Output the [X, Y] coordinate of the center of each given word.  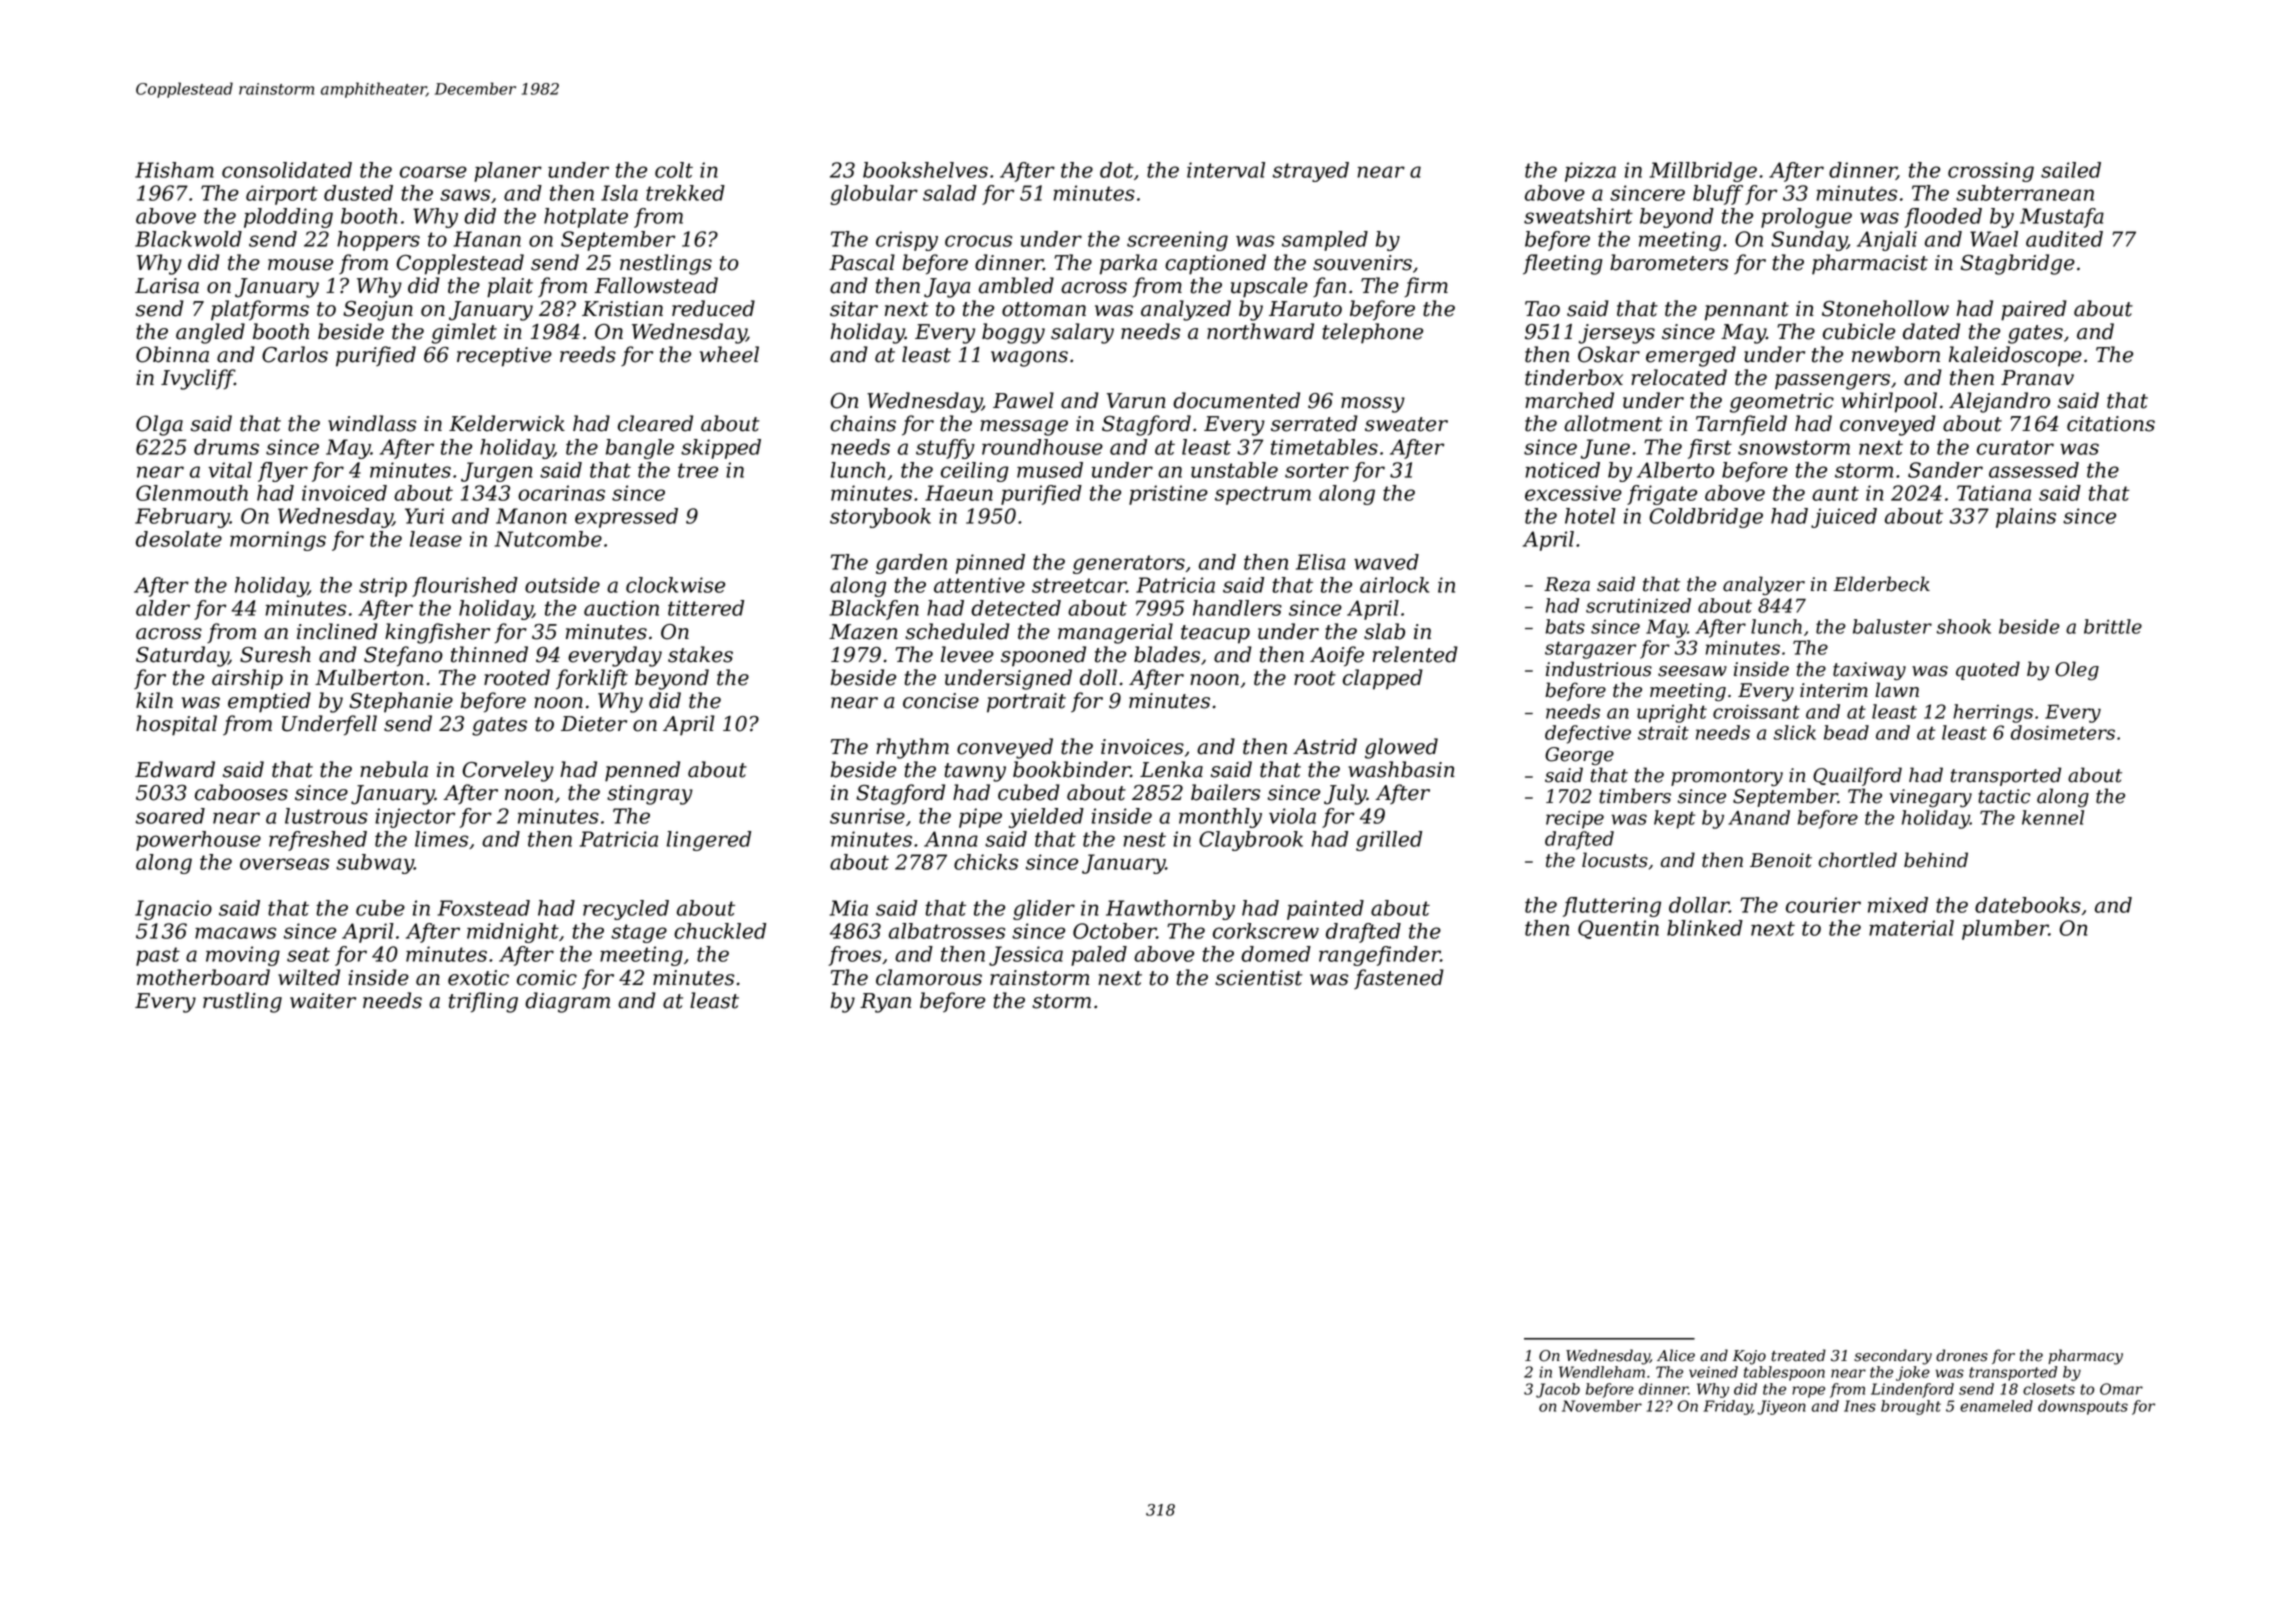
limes [441, 839]
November [1602, 1406]
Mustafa [2062, 218]
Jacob [1558, 1390]
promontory [1727, 778]
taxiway [1869, 671]
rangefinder [1379, 956]
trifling [483, 1002]
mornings [278, 541]
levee [967, 654]
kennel [2053, 817]
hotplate [586, 218]
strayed [1311, 172]
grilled [1389, 841]
